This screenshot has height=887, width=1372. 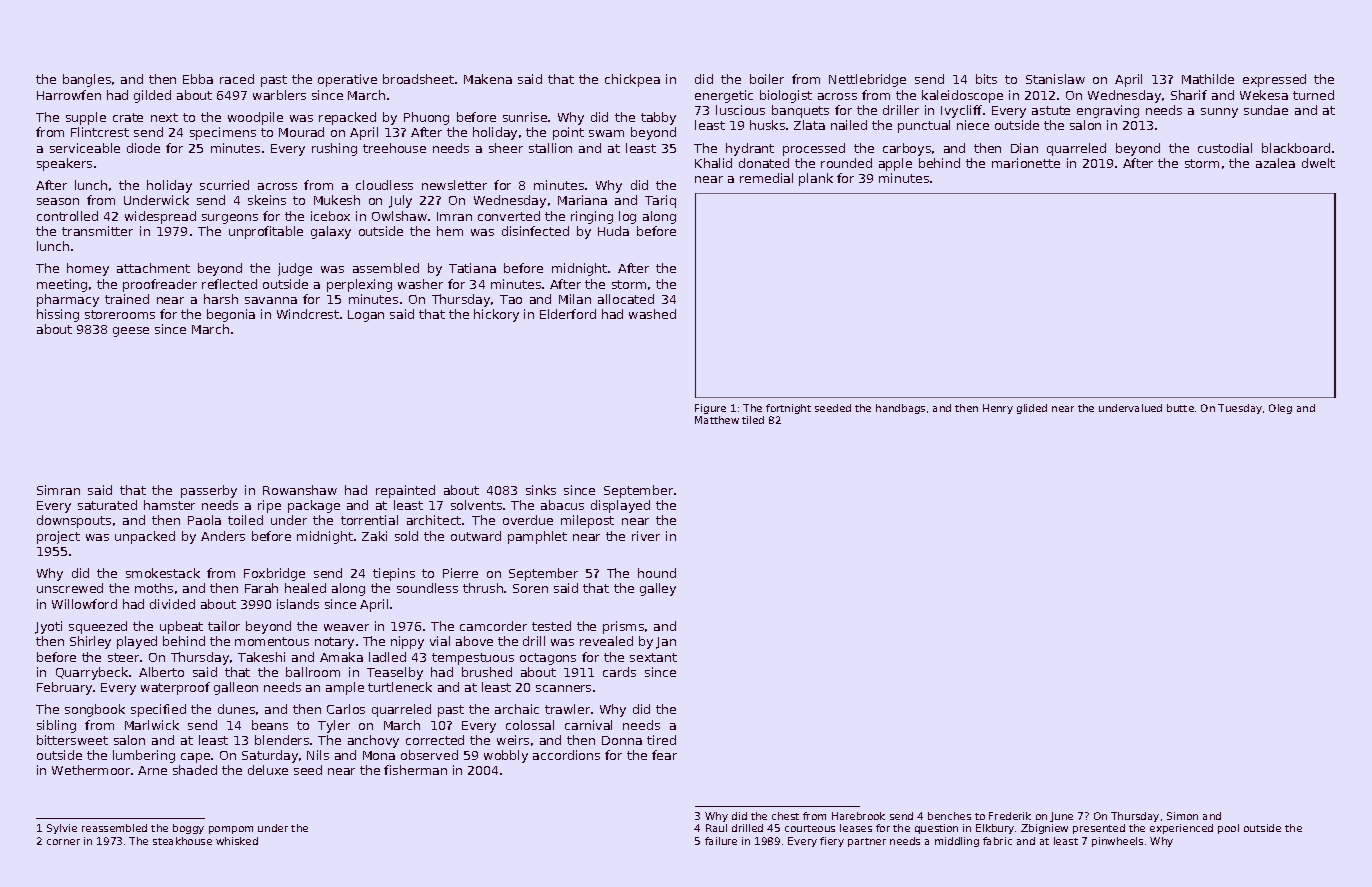 What do you see at coordinates (1280, 409) in the screenshot?
I see `Oleg` at bounding box center [1280, 409].
